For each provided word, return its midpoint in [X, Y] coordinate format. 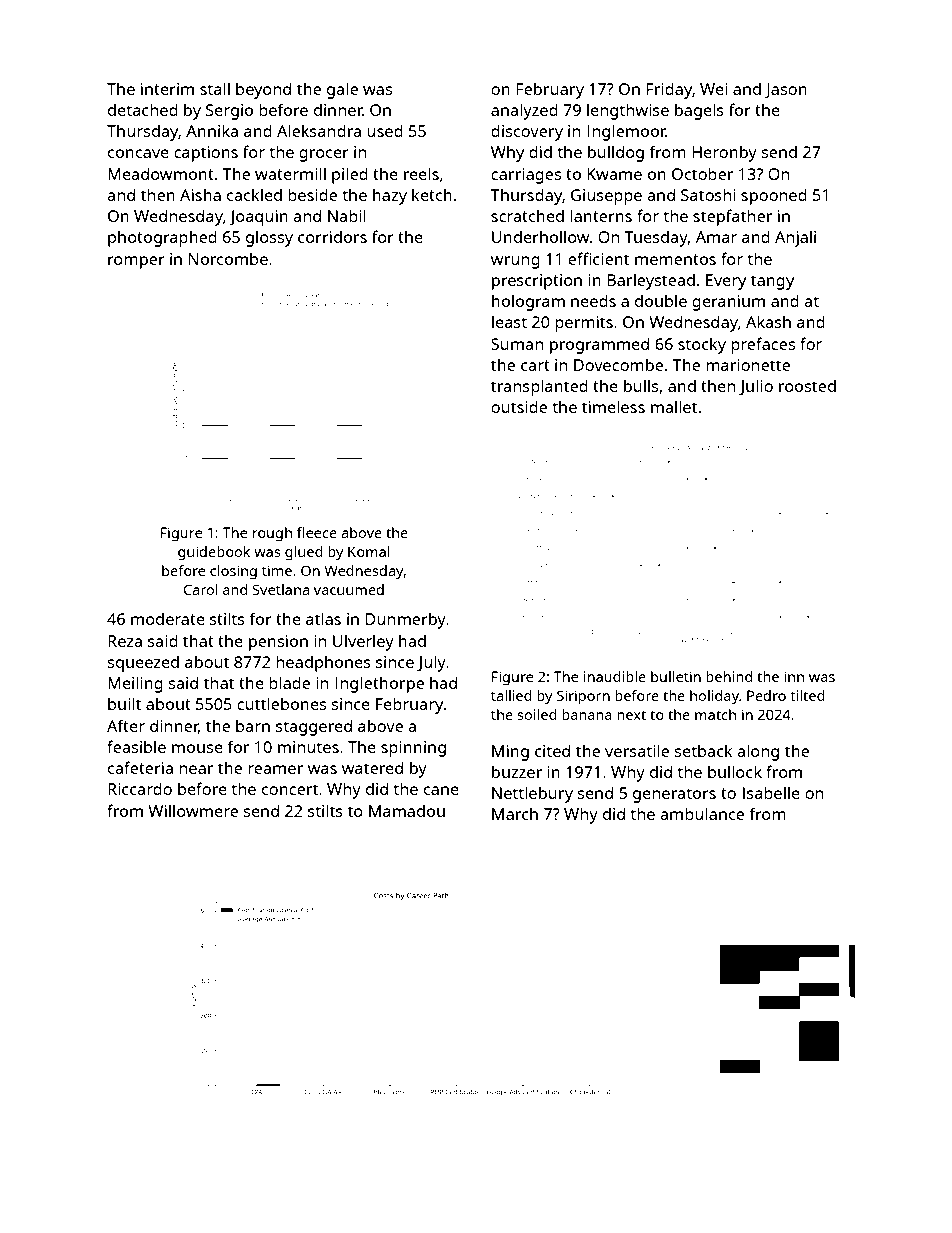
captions [206, 154]
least [509, 321]
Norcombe [228, 259]
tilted [807, 695]
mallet [674, 406]
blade [289, 682]
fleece [317, 532]
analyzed [524, 111]
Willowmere [193, 810]
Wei [714, 89]
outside [519, 407]
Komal [369, 551]
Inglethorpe [379, 684]
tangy [772, 282]
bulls [641, 385]
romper [136, 262]
